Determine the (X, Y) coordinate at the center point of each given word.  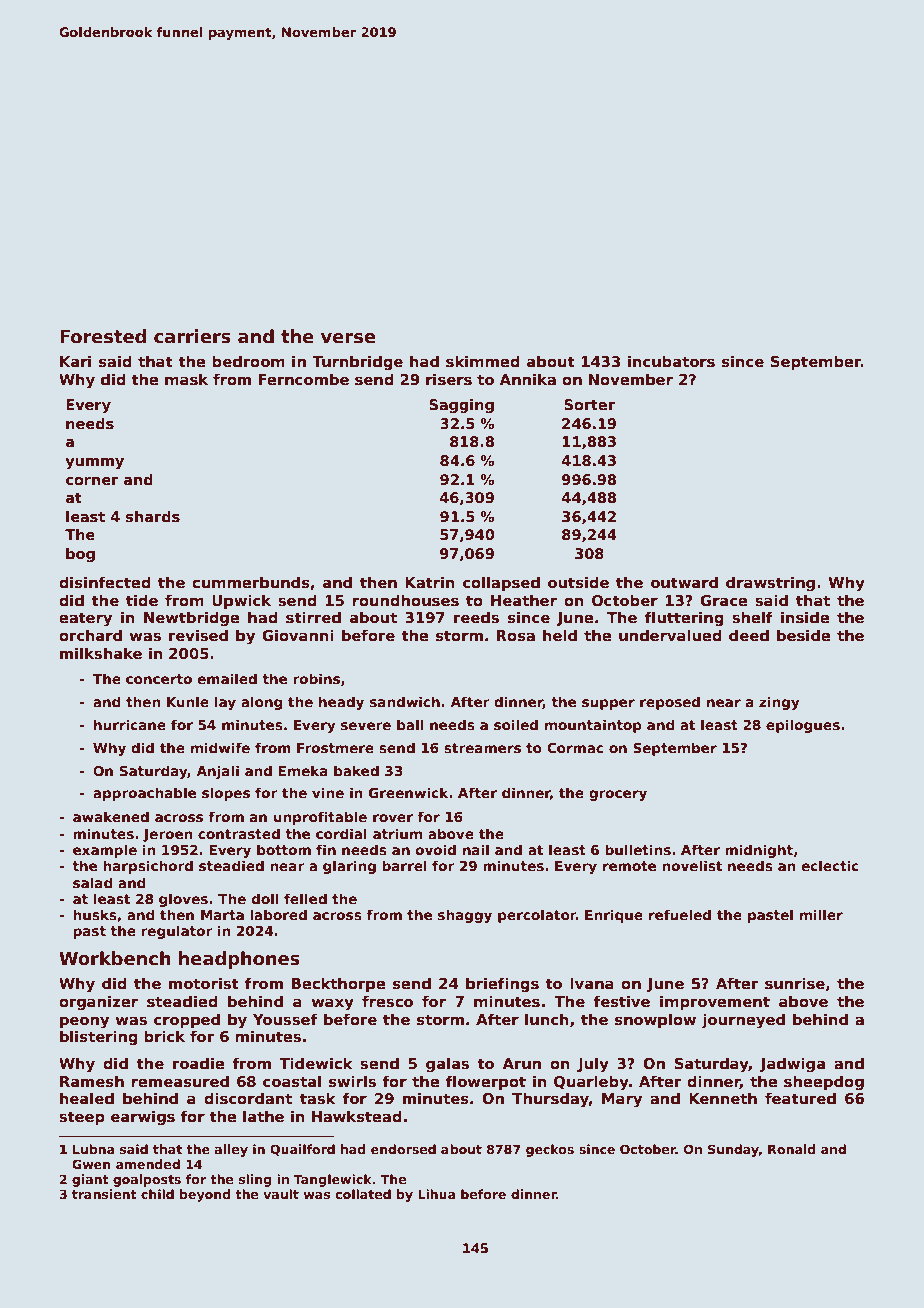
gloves (183, 900)
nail (476, 849)
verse (348, 338)
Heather (524, 600)
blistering (99, 1038)
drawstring (770, 583)
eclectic (830, 865)
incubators (671, 361)
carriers (192, 336)
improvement (715, 1002)
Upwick (241, 601)
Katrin (430, 582)
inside (805, 617)
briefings (502, 985)
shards (153, 516)
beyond (205, 1195)
